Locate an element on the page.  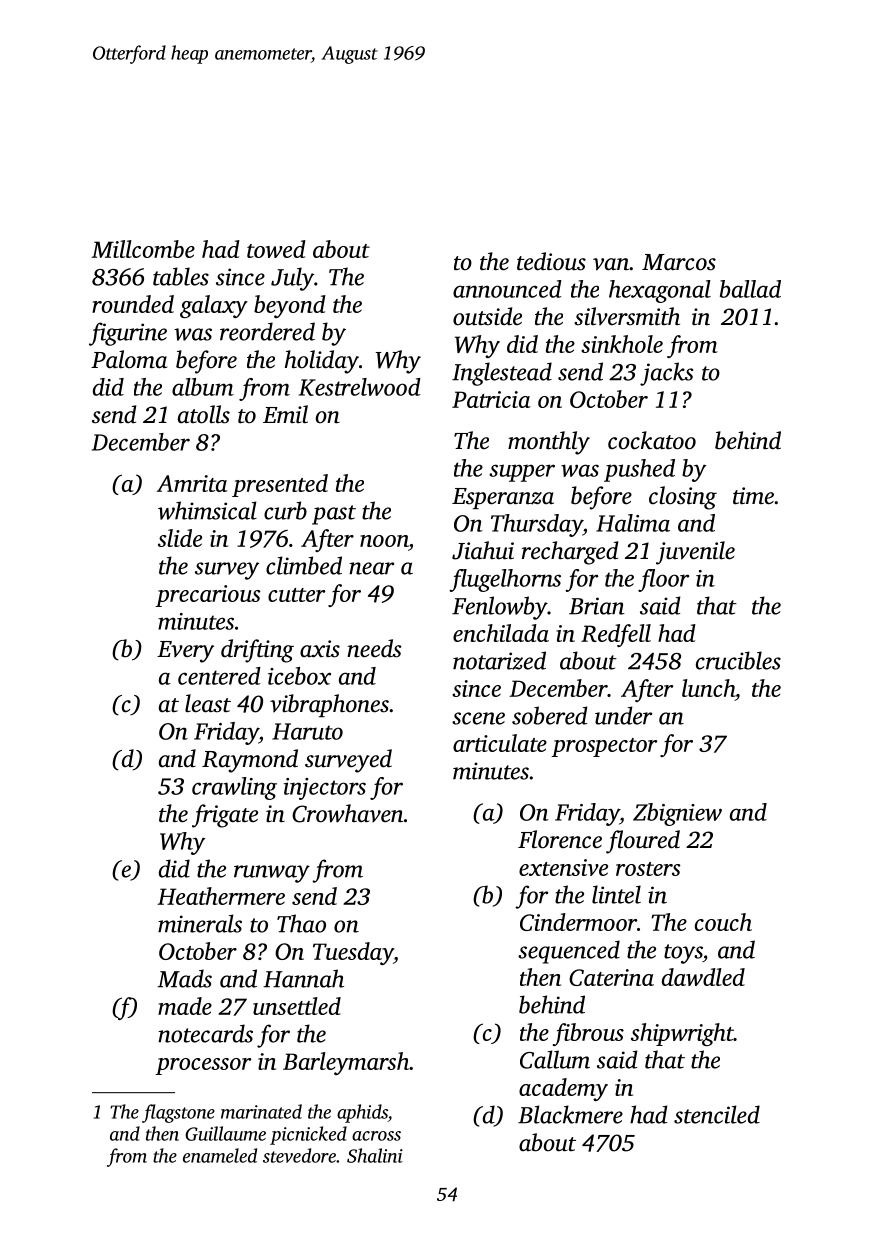
Marcos is located at coordinates (679, 262).
